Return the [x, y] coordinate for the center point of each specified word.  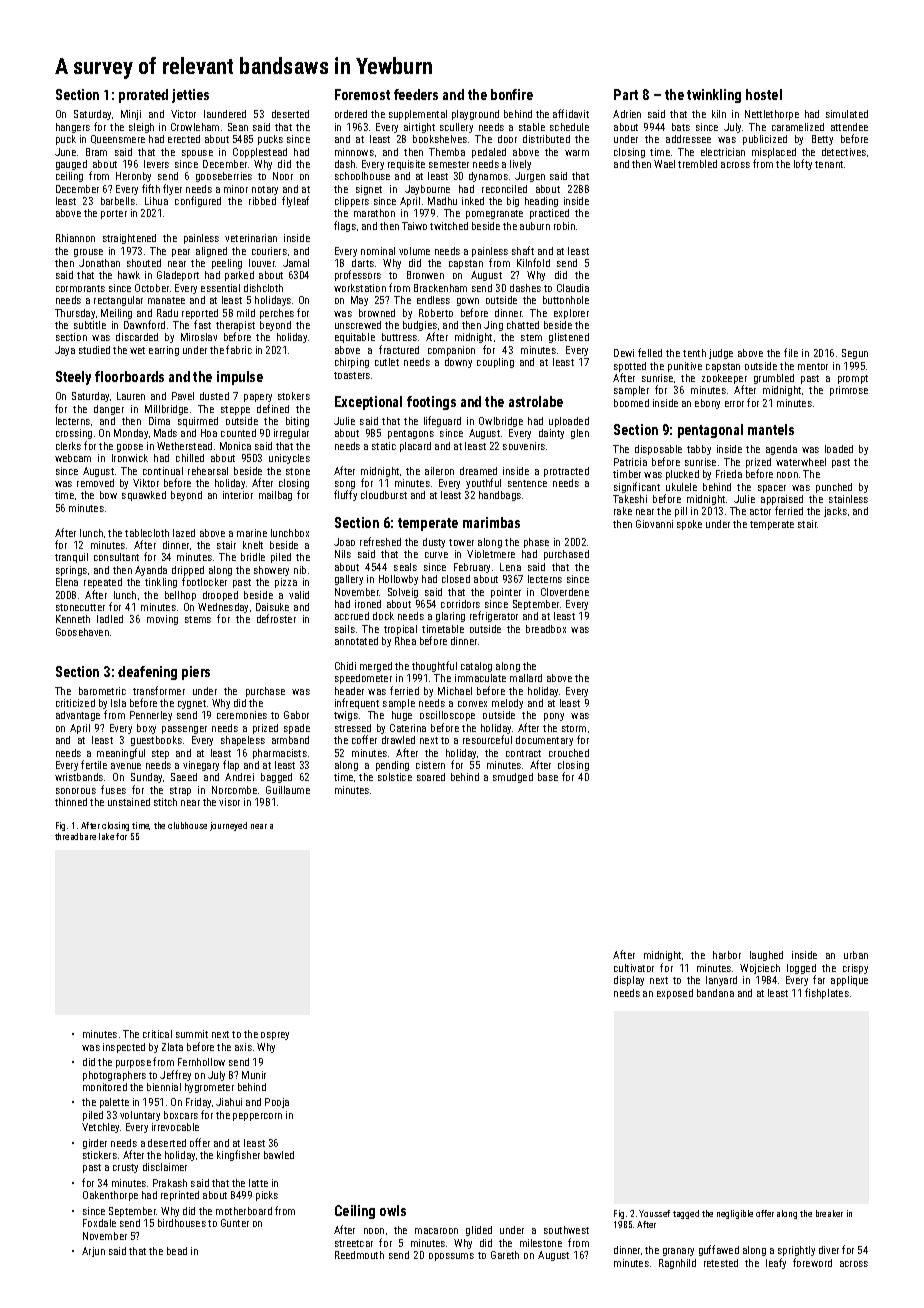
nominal [378, 251]
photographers [114, 1076]
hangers [73, 128]
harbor [727, 955]
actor [760, 511]
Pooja [277, 1103]
